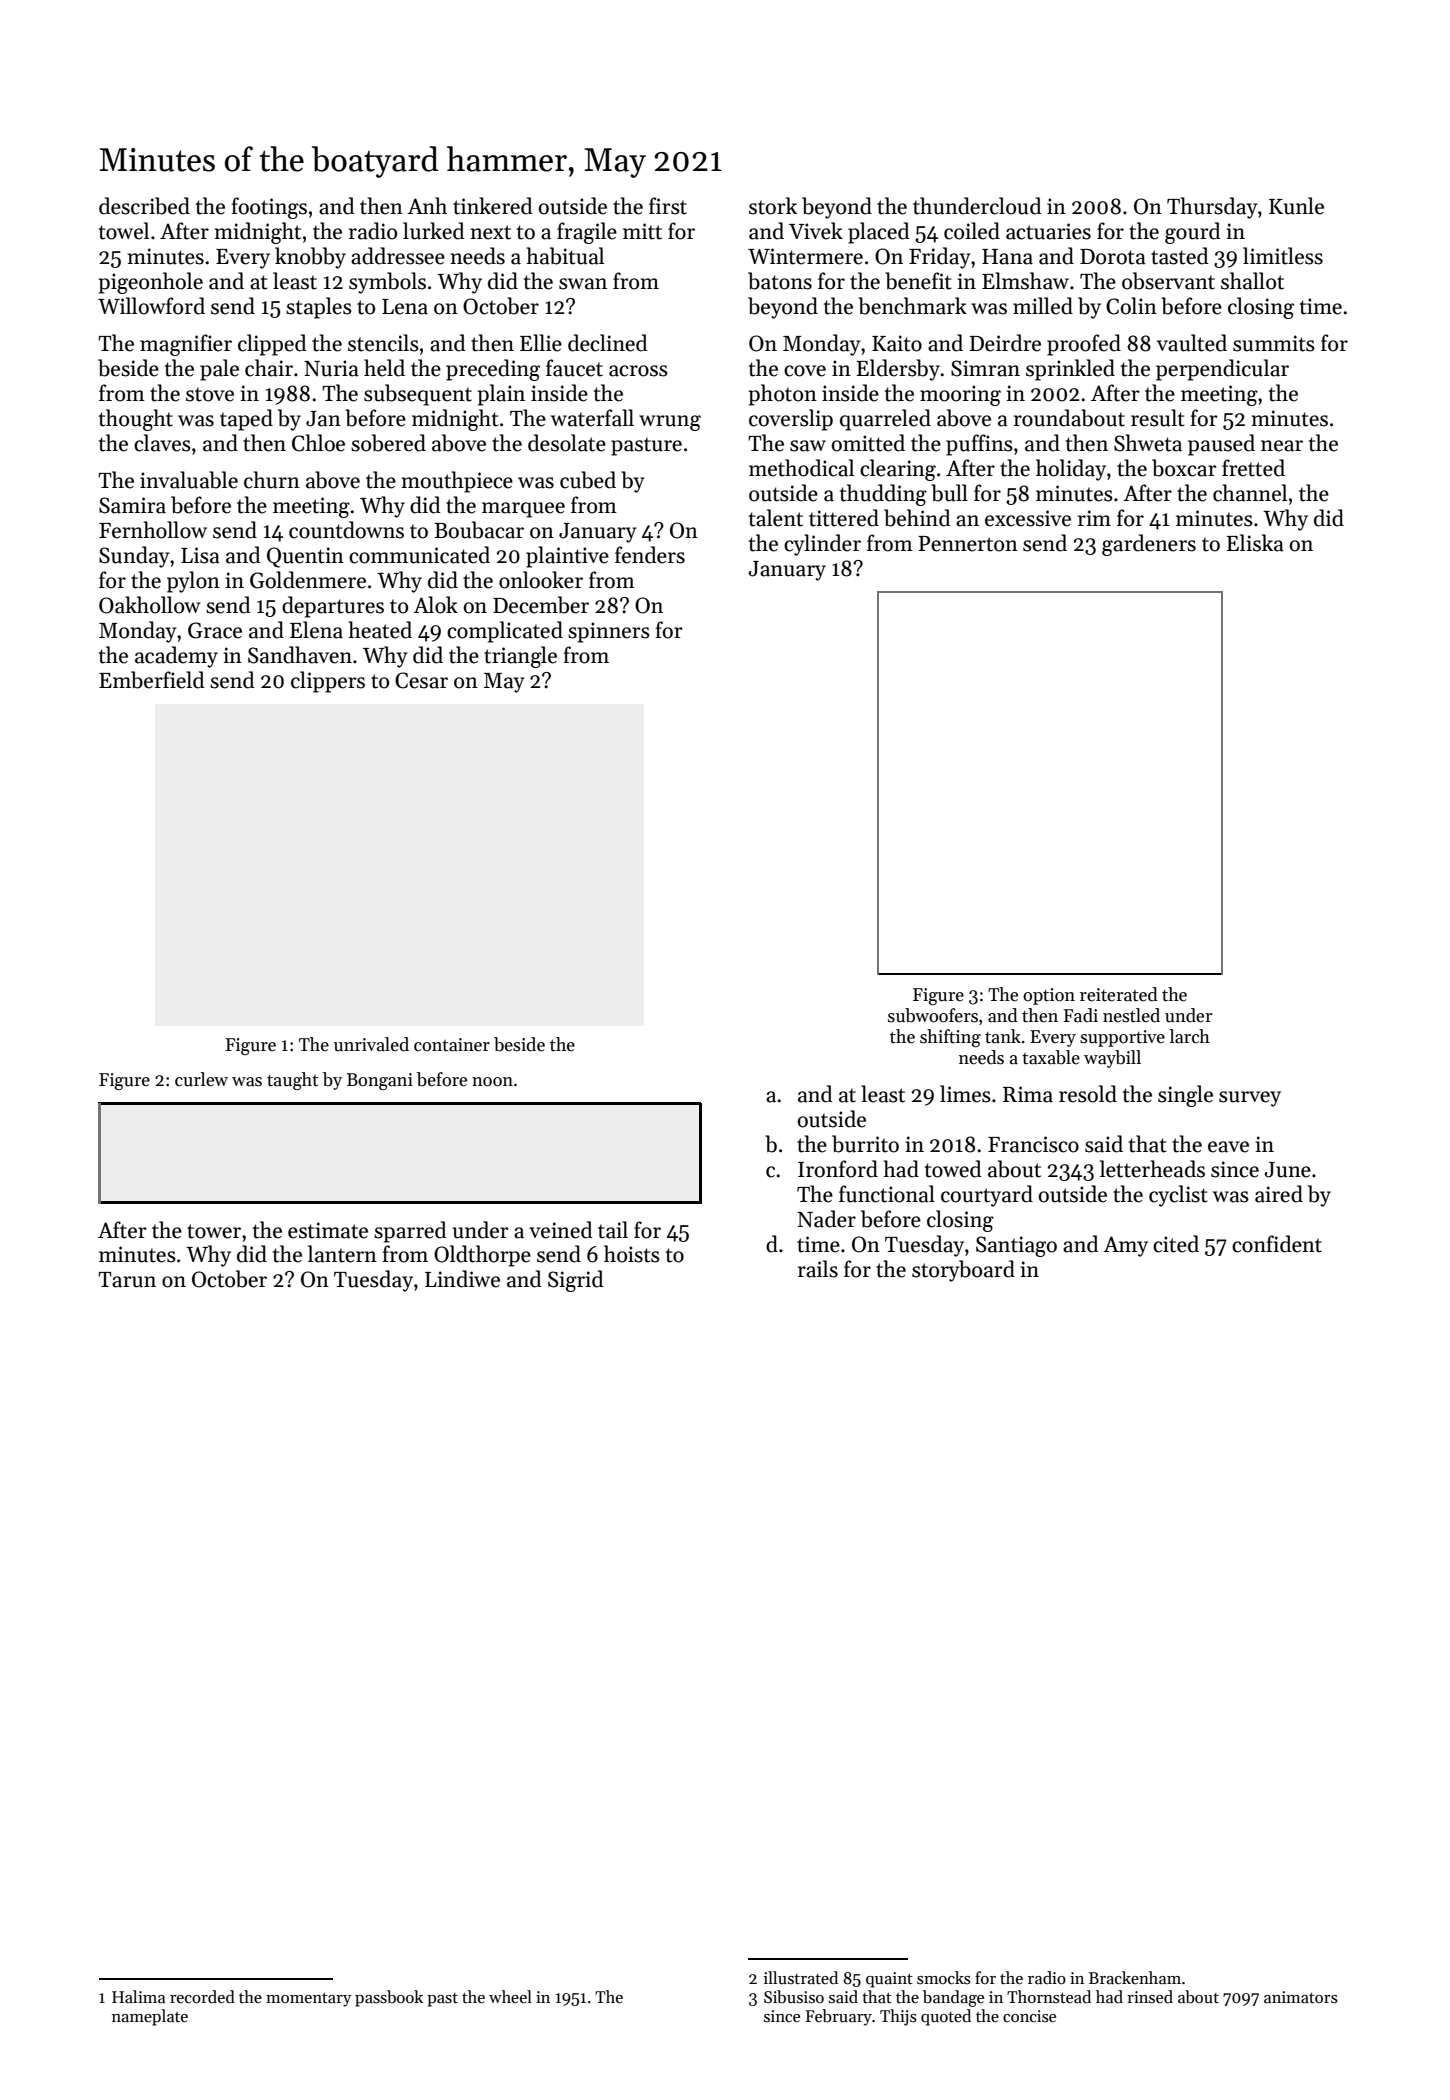 This screenshot has height=2100, width=1450. What do you see at coordinates (269, 208) in the screenshot?
I see `footings` at bounding box center [269, 208].
